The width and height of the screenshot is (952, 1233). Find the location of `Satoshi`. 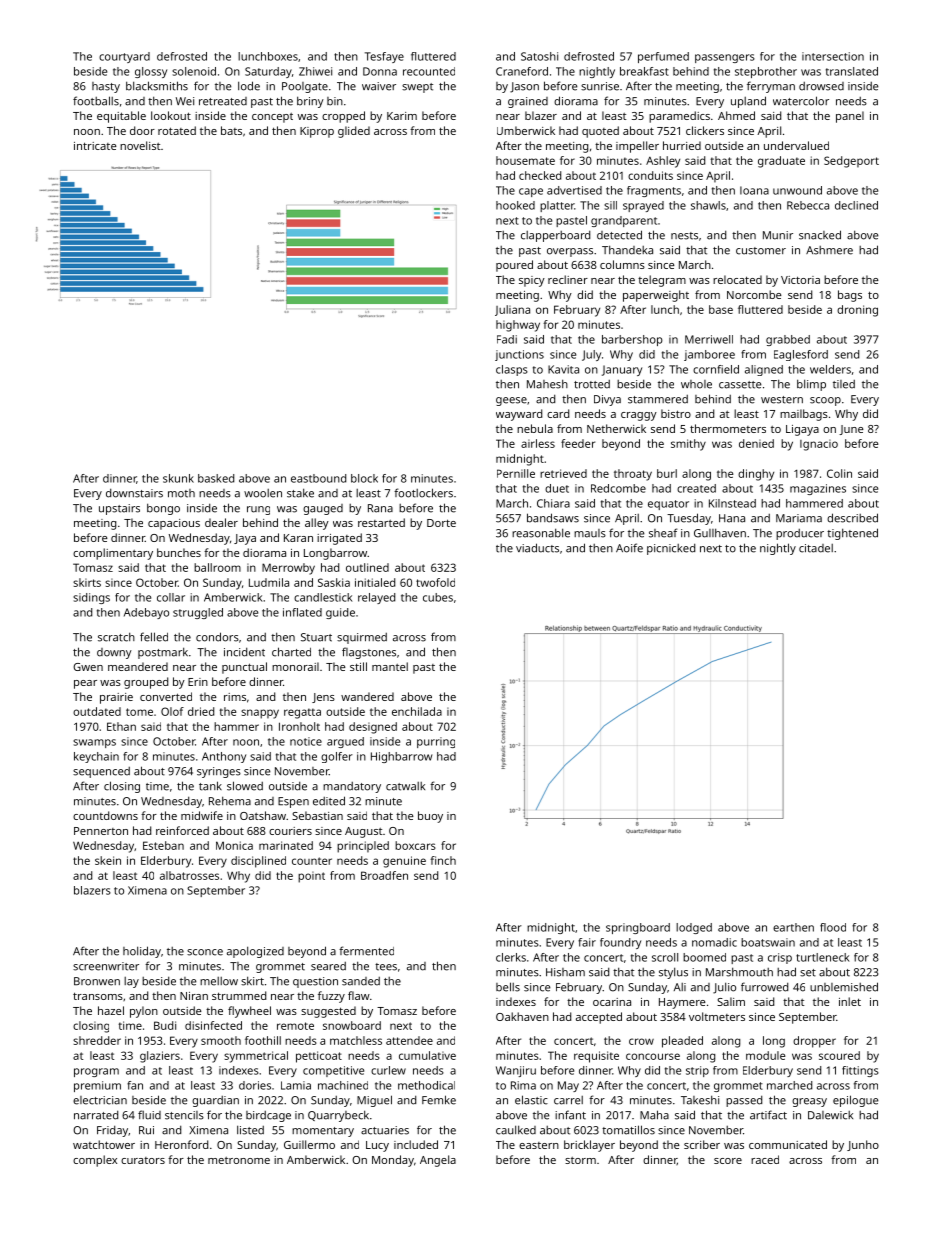

Satoshi is located at coordinates (539, 56).
